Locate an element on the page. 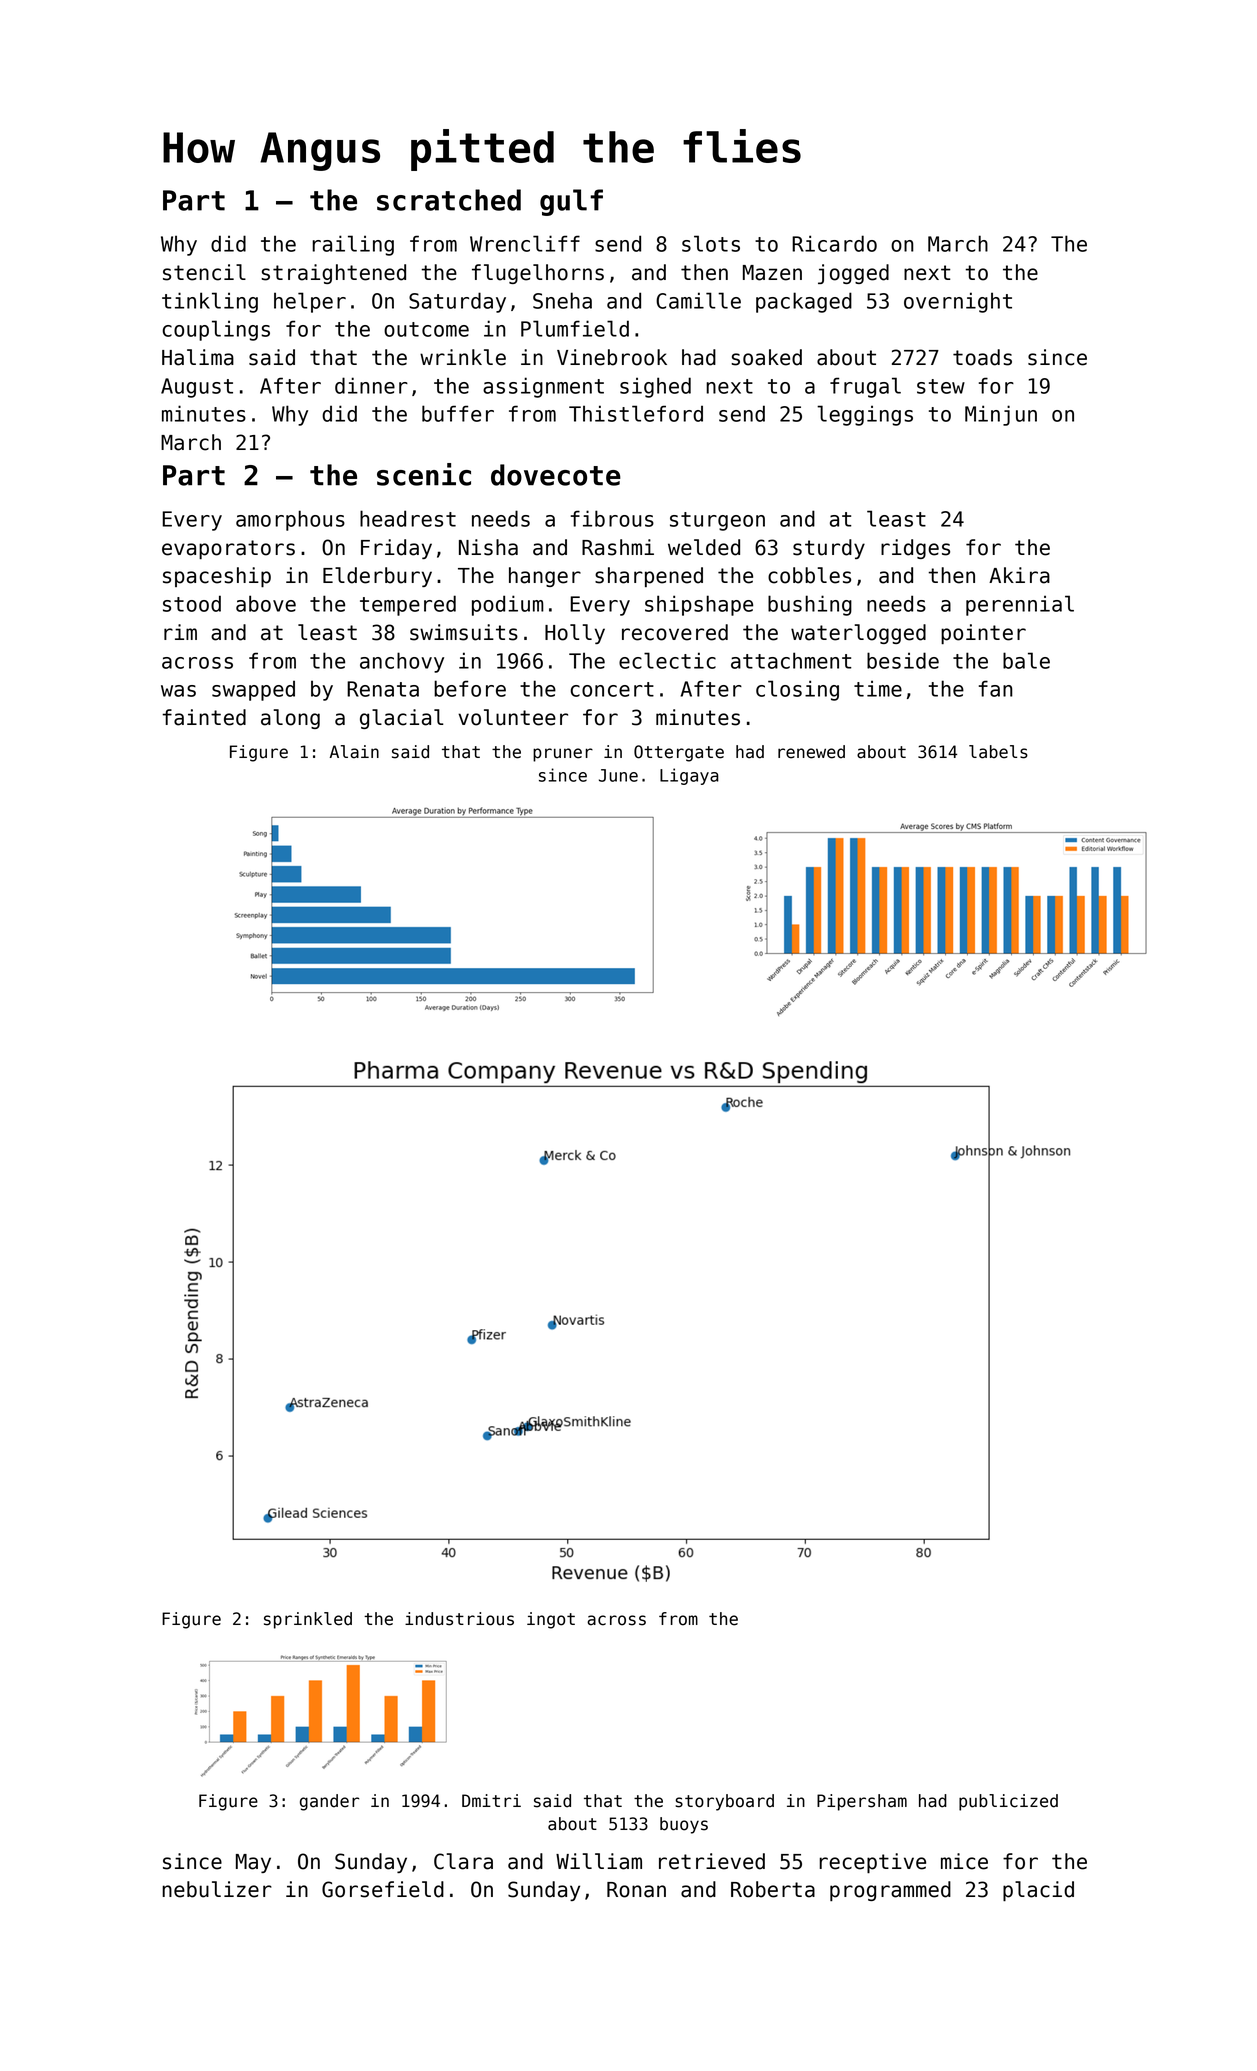 The image size is (1257, 2071). sprinkled is located at coordinates (308, 1620).
